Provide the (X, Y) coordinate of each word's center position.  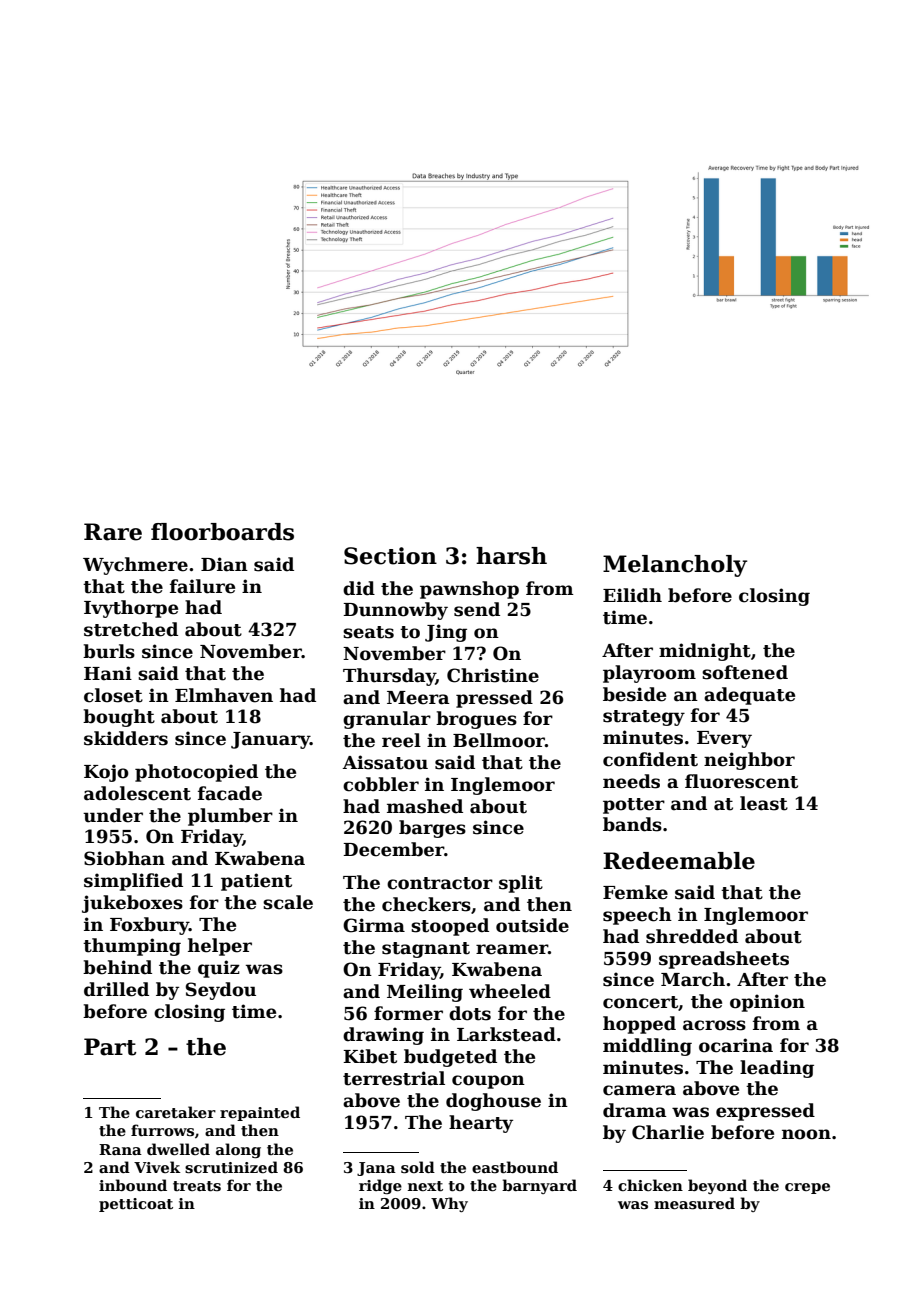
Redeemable (679, 861)
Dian (224, 564)
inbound (133, 1185)
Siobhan (124, 858)
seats (368, 632)
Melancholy (675, 566)
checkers (426, 904)
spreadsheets (724, 960)
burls (109, 651)
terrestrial (394, 1078)
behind (117, 967)
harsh (511, 556)
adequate (749, 696)
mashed (425, 806)
